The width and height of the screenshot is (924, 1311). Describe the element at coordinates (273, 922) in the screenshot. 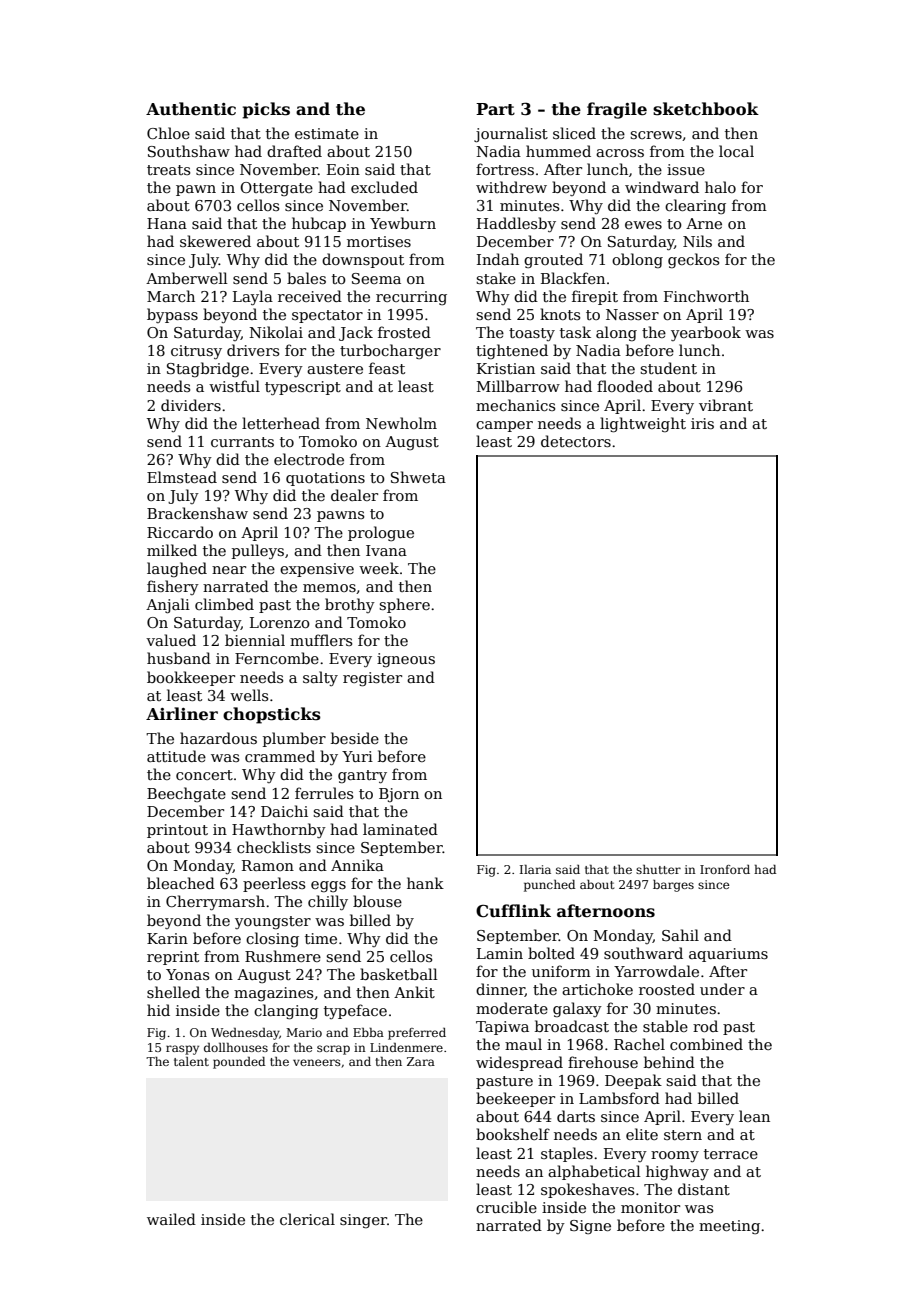

I see `youngster` at that location.
